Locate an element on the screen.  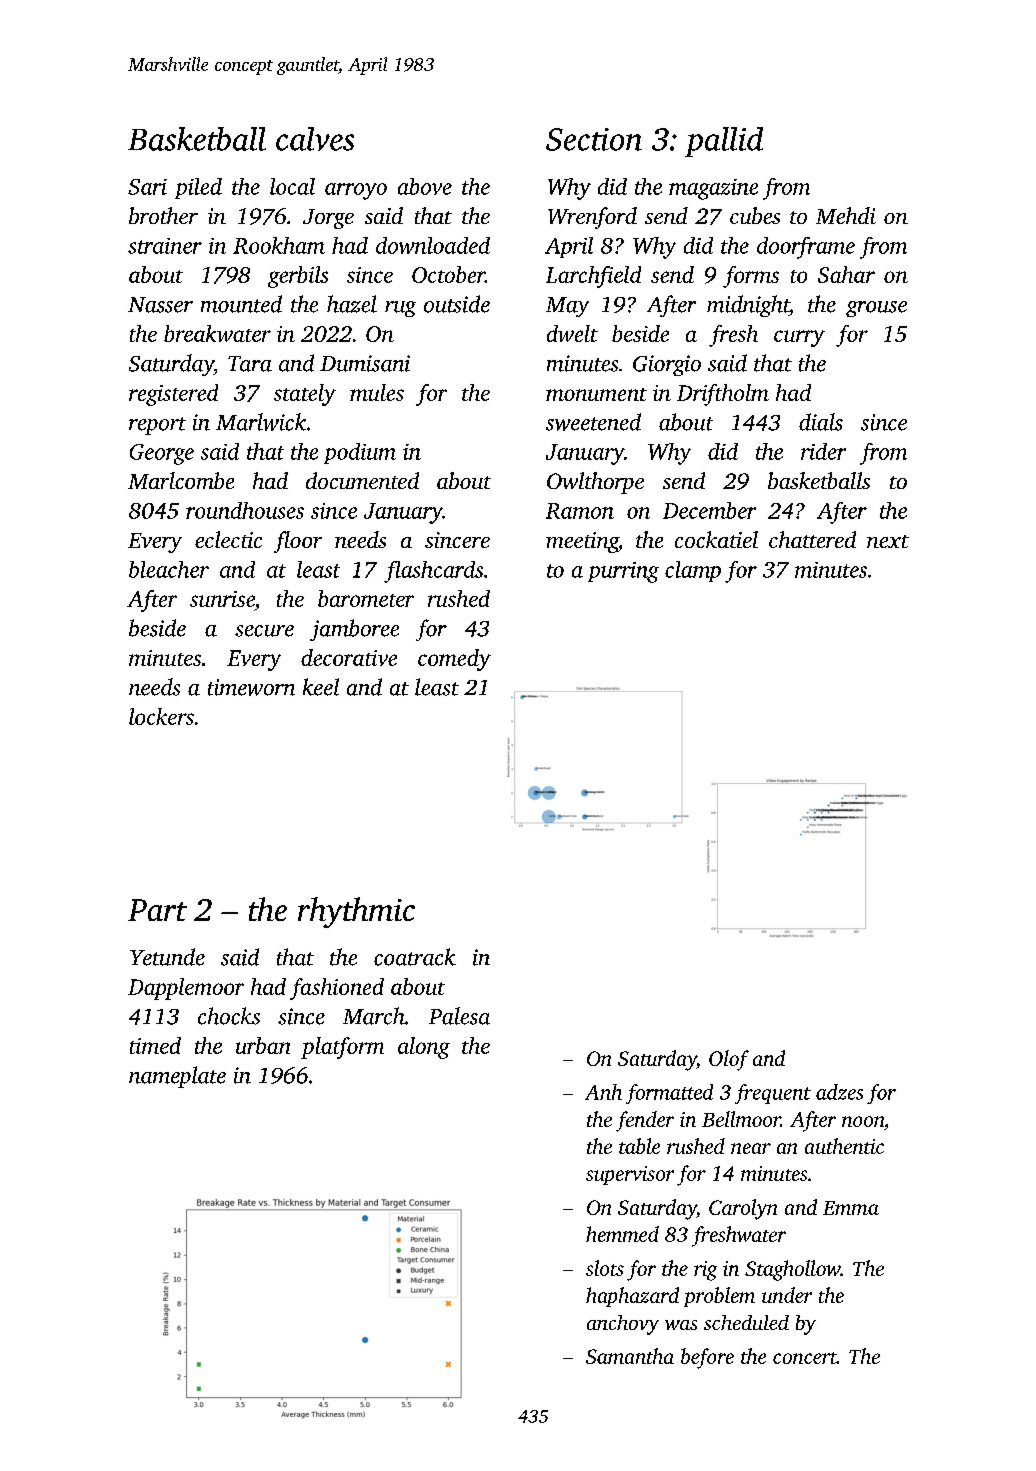
before is located at coordinates (707, 1358).
